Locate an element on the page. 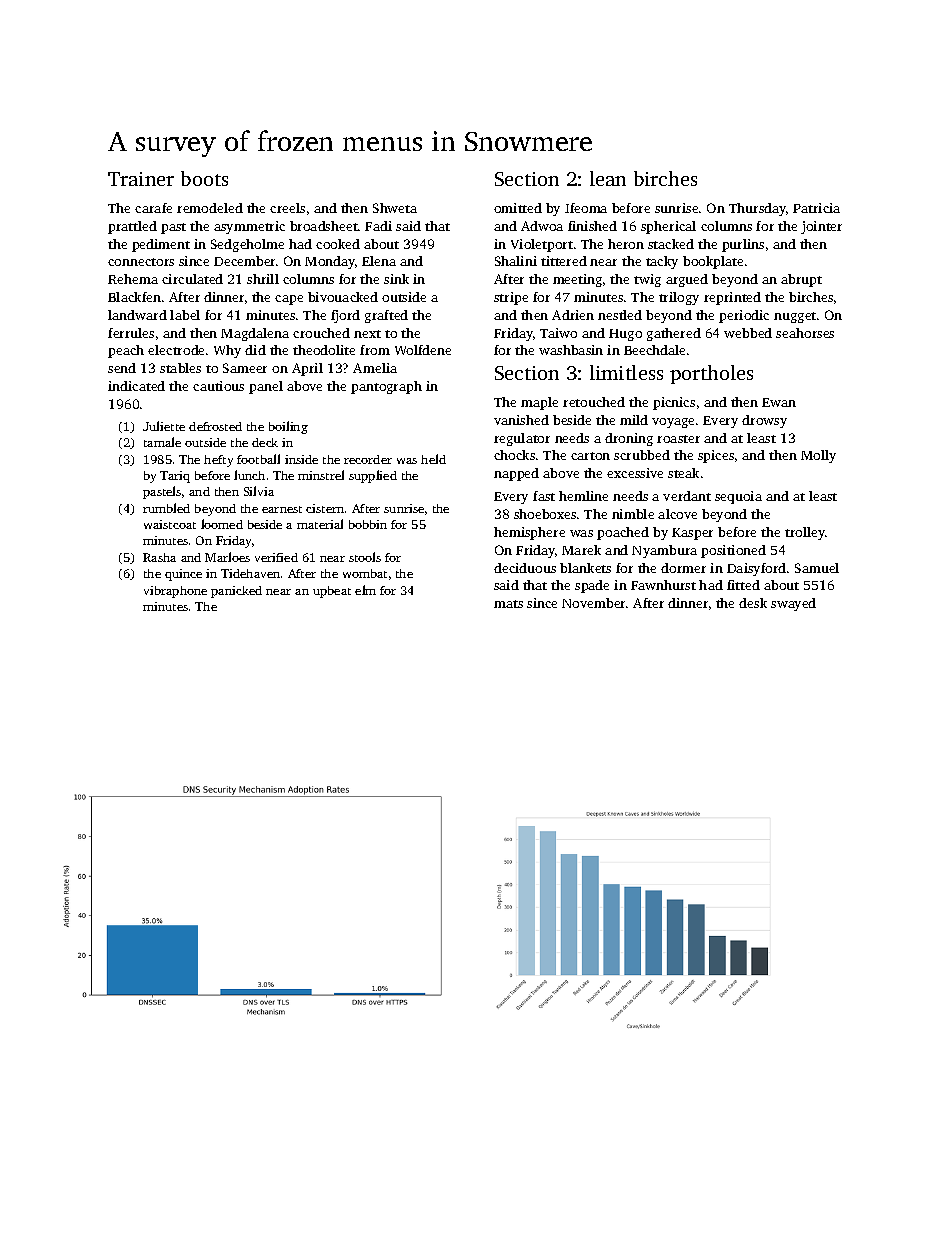 The width and height of the page is (952, 1233). landward is located at coordinates (137, 315).
